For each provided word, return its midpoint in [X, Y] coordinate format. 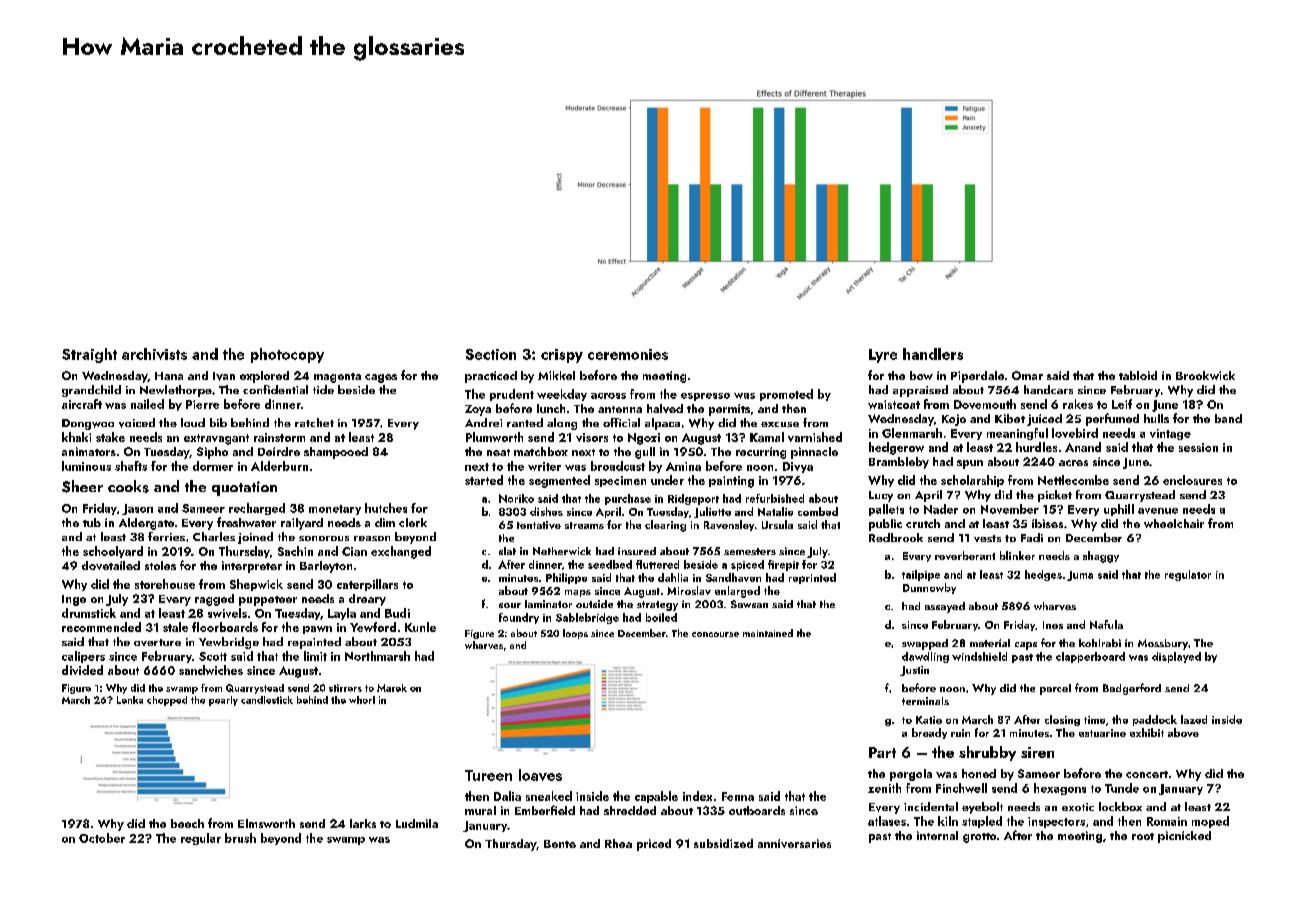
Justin [914, 671]
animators [89, 451]
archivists [154, 354]
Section [491, 354]
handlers [933, 354]
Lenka [130, 700]
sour [510, 605]
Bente [560, 844]
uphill [1119, 510]
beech [187, 823]
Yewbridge [229, 643]
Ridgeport [693, 499]
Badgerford [1132, 689]
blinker [1017, 555]
